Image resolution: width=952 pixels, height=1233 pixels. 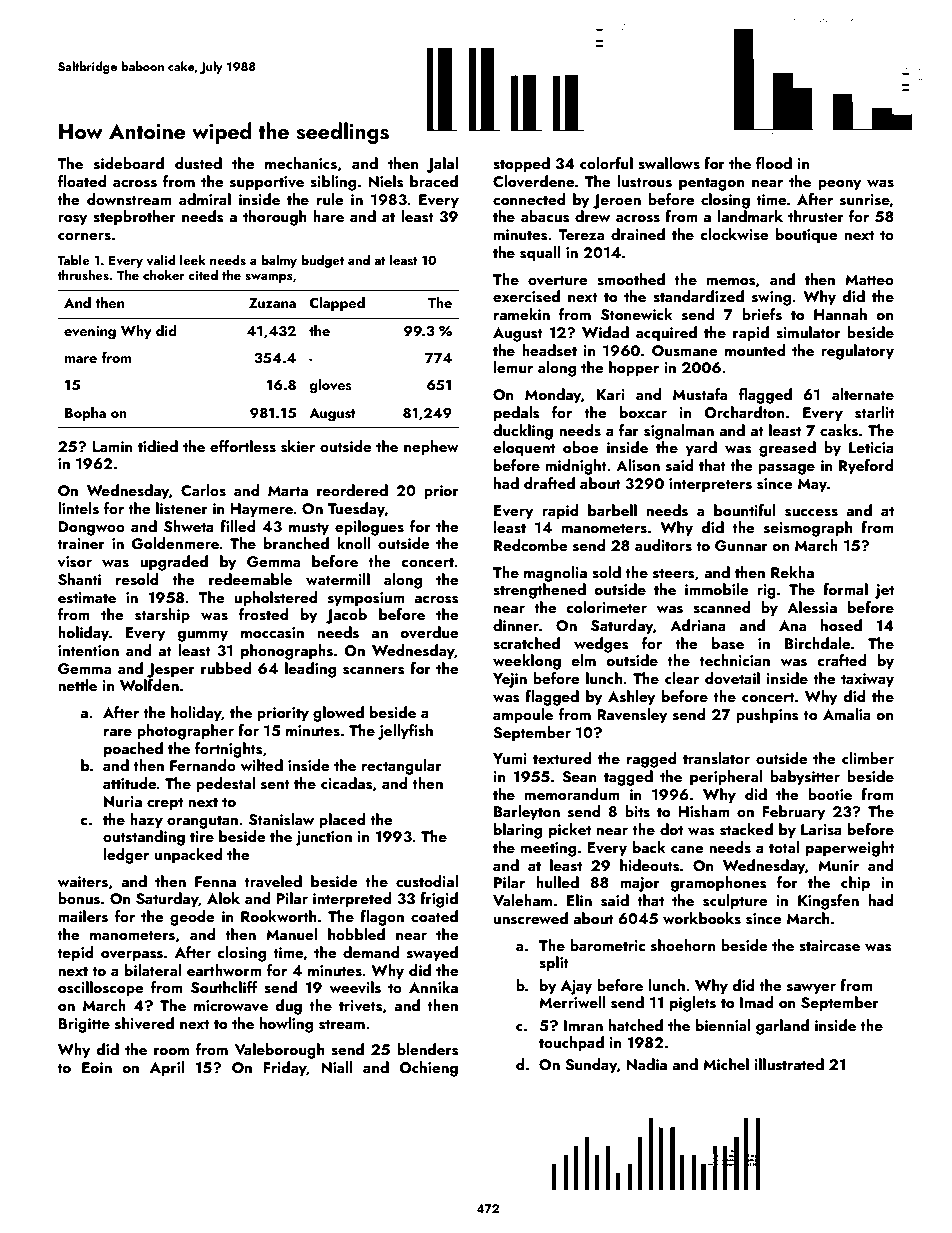 What do you see at coordinates (88, 650) in the image?
I see `intention` at bounding box center [88, 650].
